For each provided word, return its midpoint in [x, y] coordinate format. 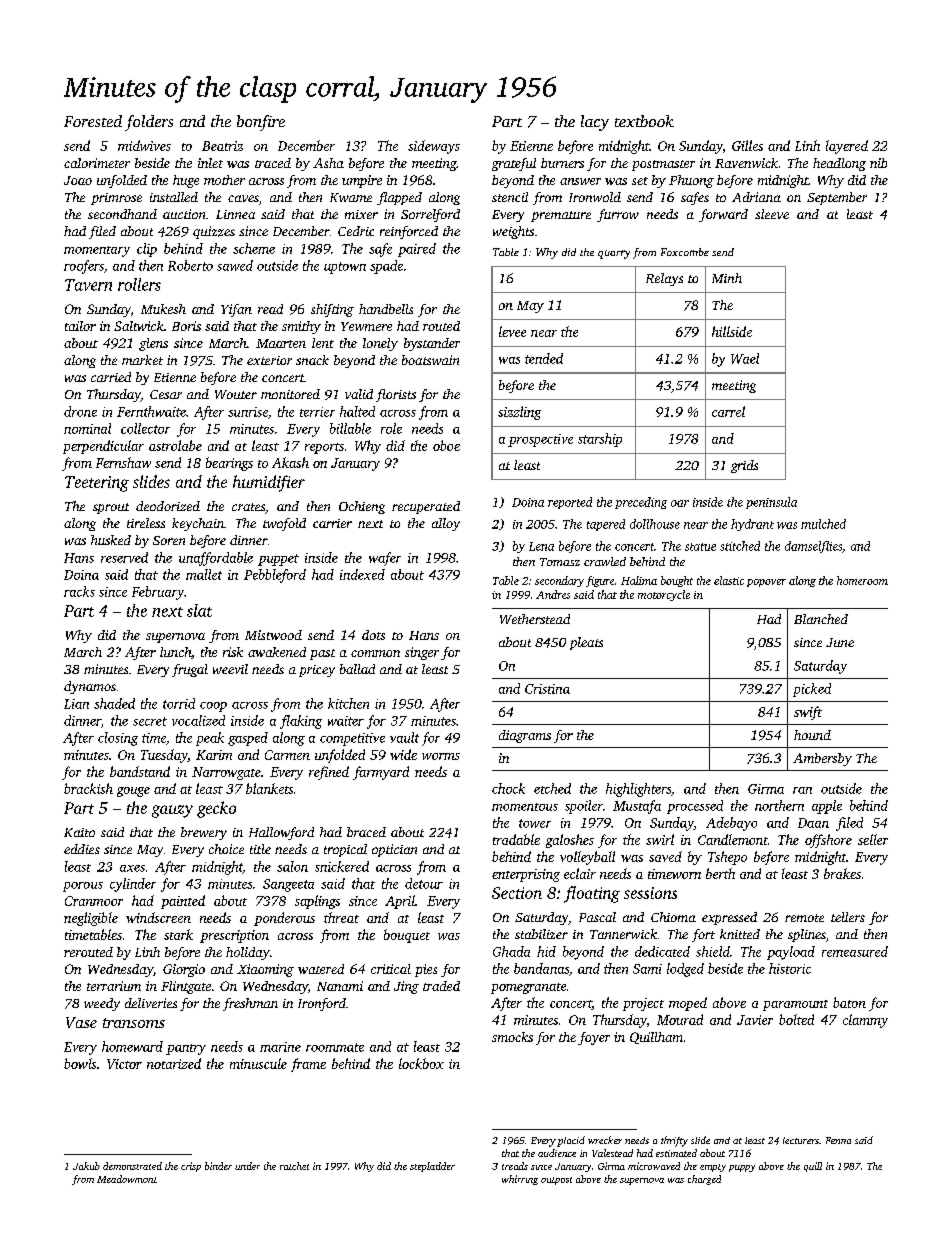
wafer [385, 559]
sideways [434, 147]
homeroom [862, 580]
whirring [520, 1180]
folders [149, 123]
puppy [742, 1168]
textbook [644, 121]
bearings [229, 464]
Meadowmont [127, 1179]
